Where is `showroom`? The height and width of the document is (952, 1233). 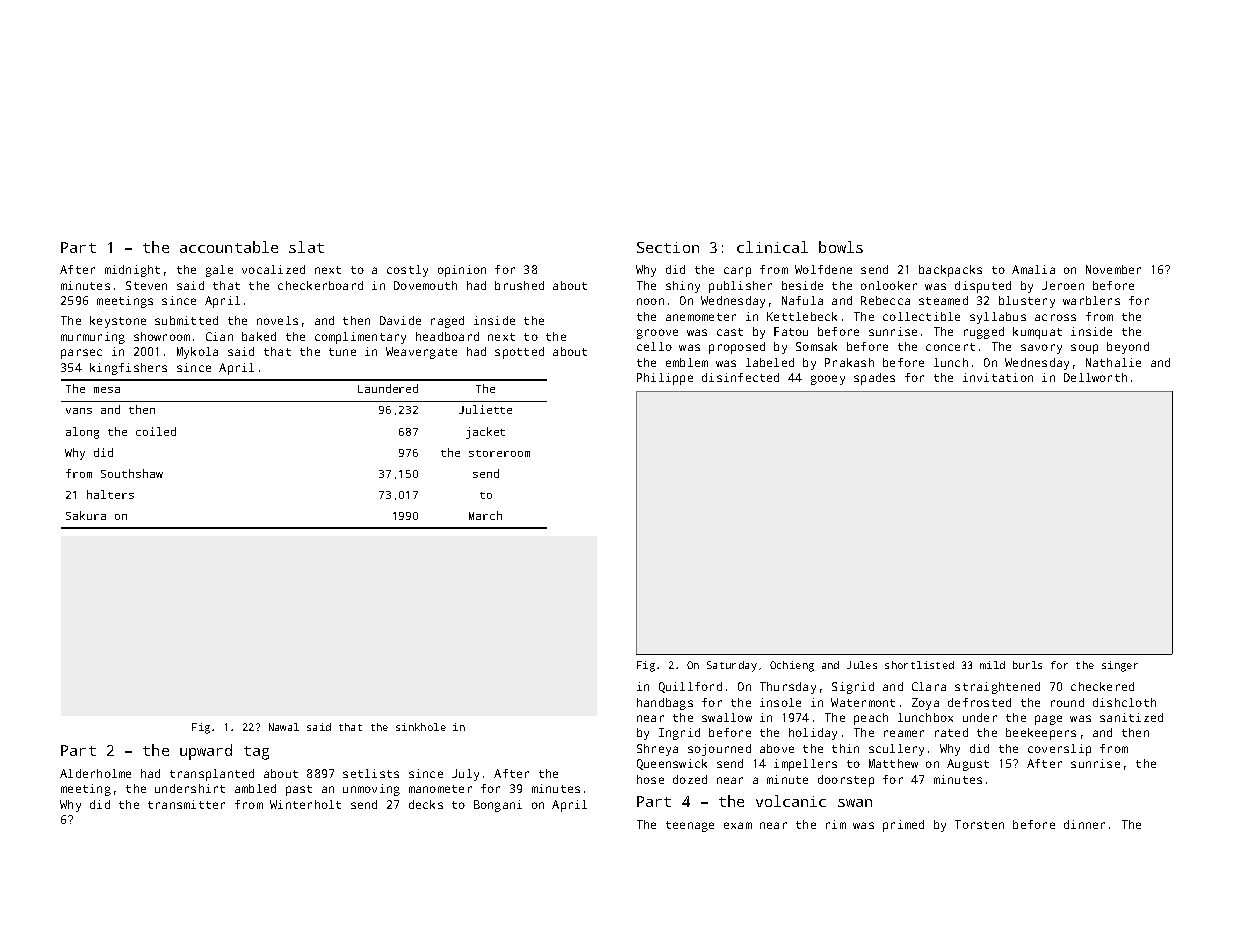 showroom is located at coordinates (162, 336).
